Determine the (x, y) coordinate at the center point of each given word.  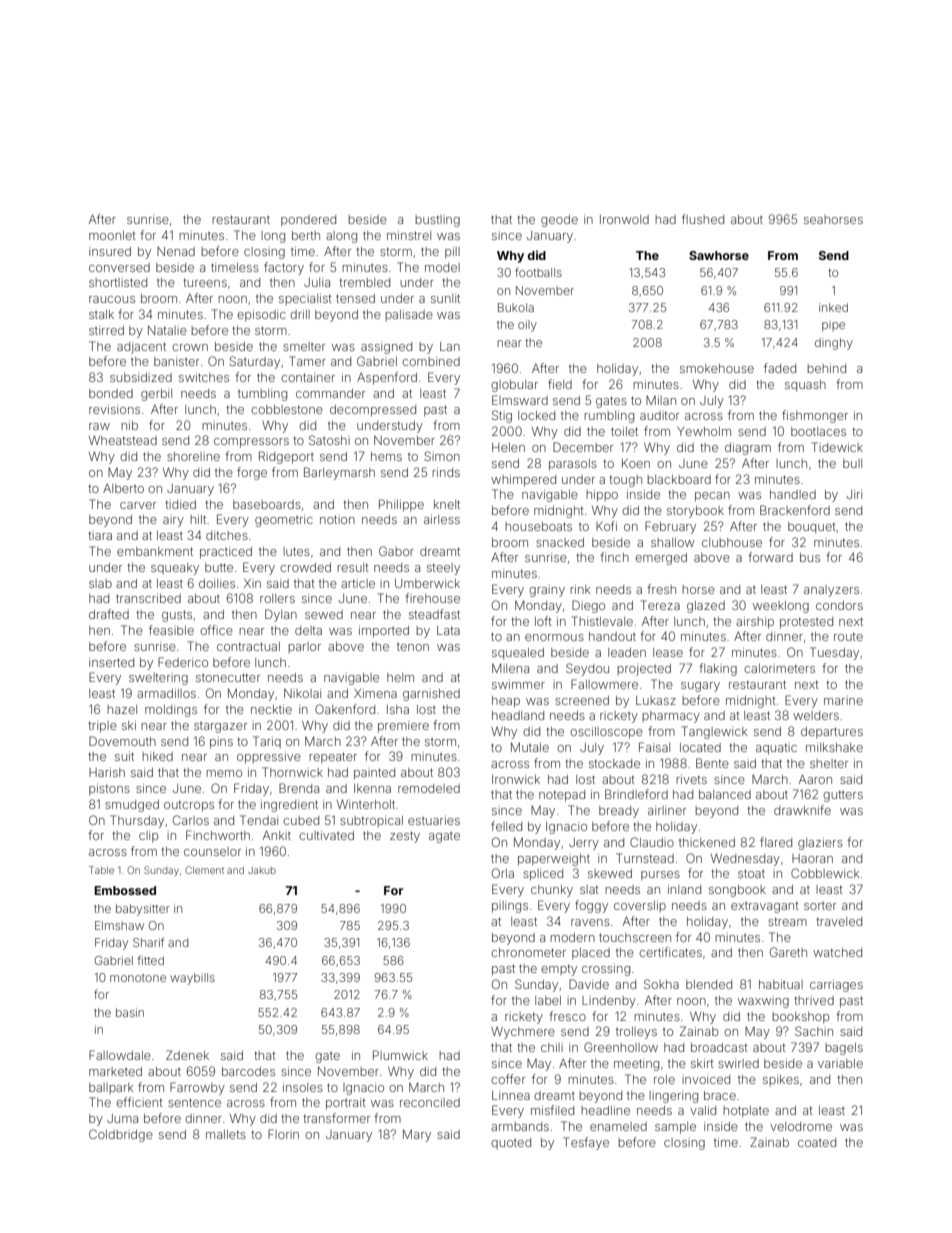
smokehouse (717, 368)
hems (386, 456)
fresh (661, 589)
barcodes (248, 1071)
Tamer (307, 361)
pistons (109, 790)
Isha (398, 709)
